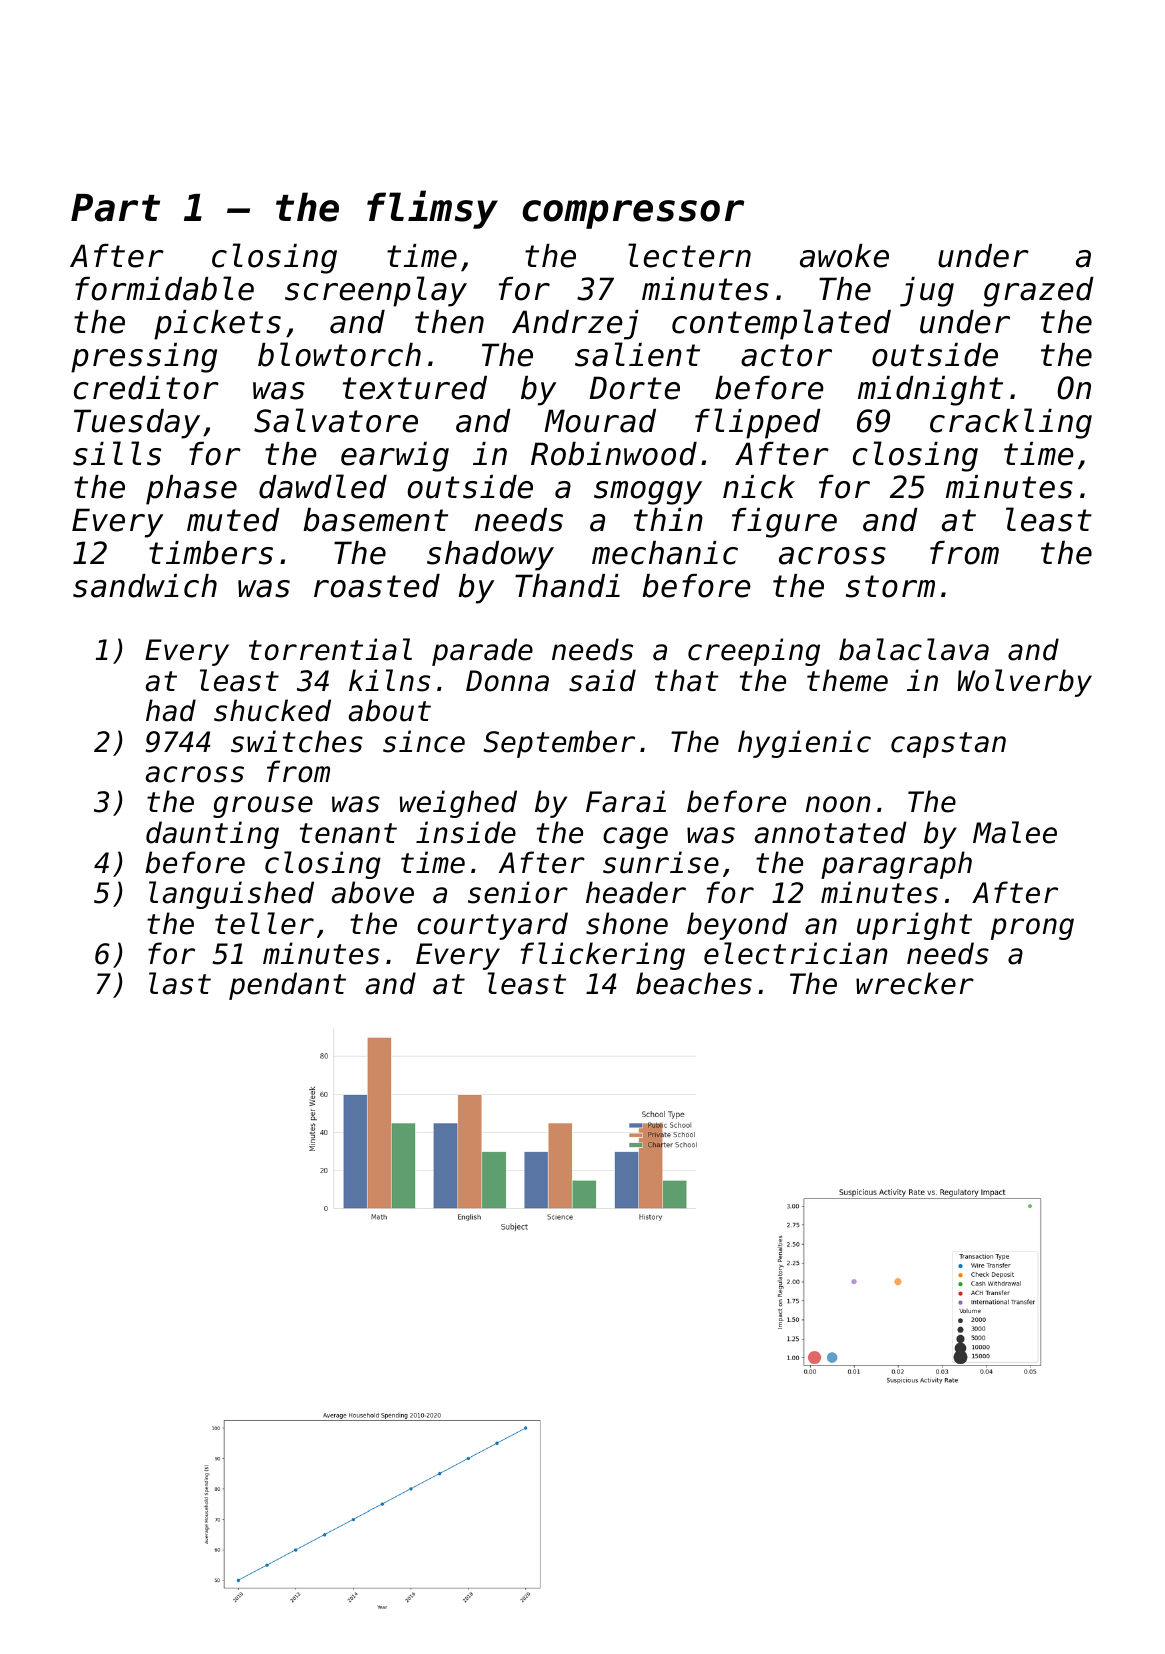 The height and width of the screenshot is (1654, 1165). Describe the element at coordinates (689, 255) in the screenshot. I see `lectern` at that location.
